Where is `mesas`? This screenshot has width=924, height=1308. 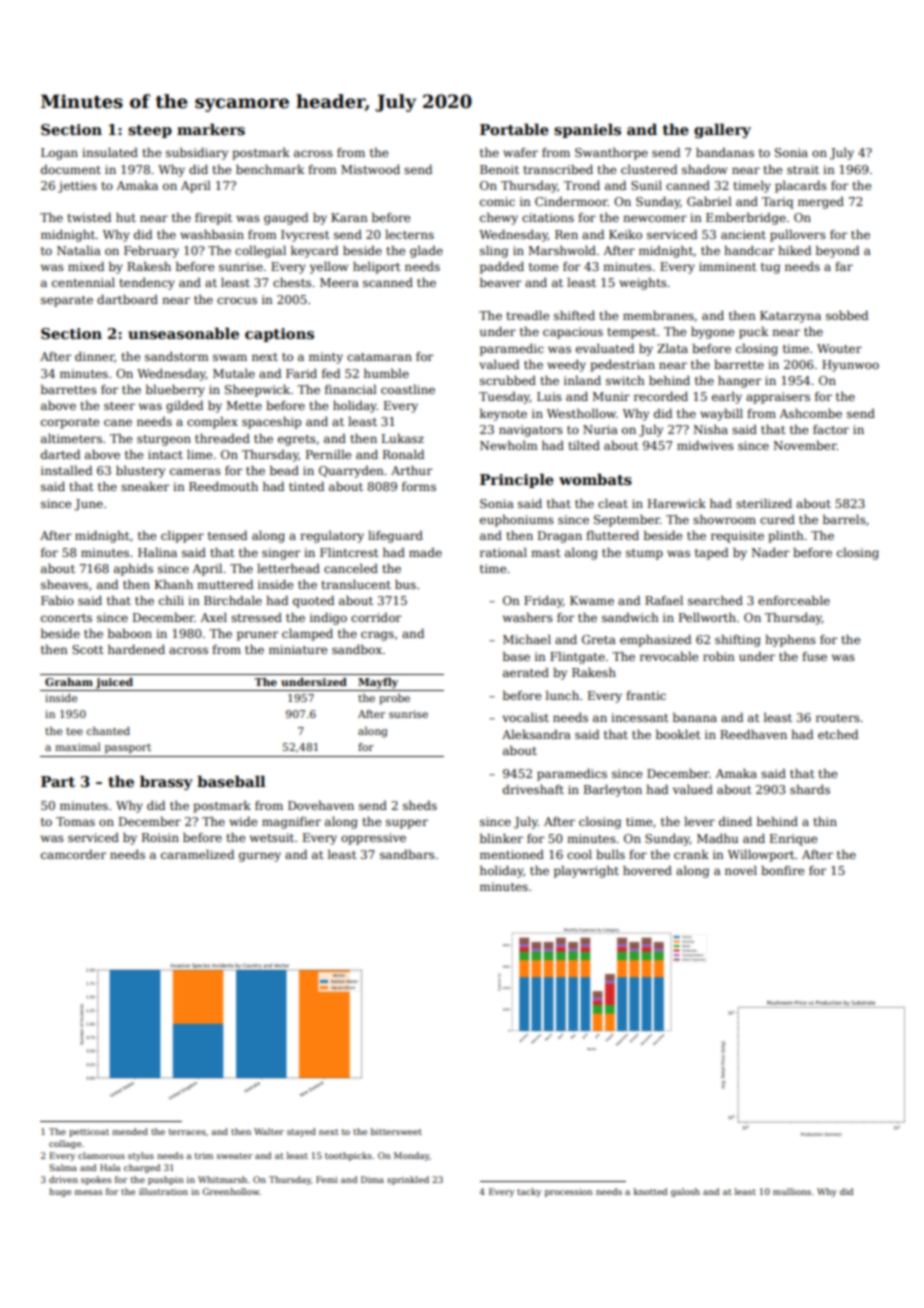
mesas is located at coordinates (88, 1192).
